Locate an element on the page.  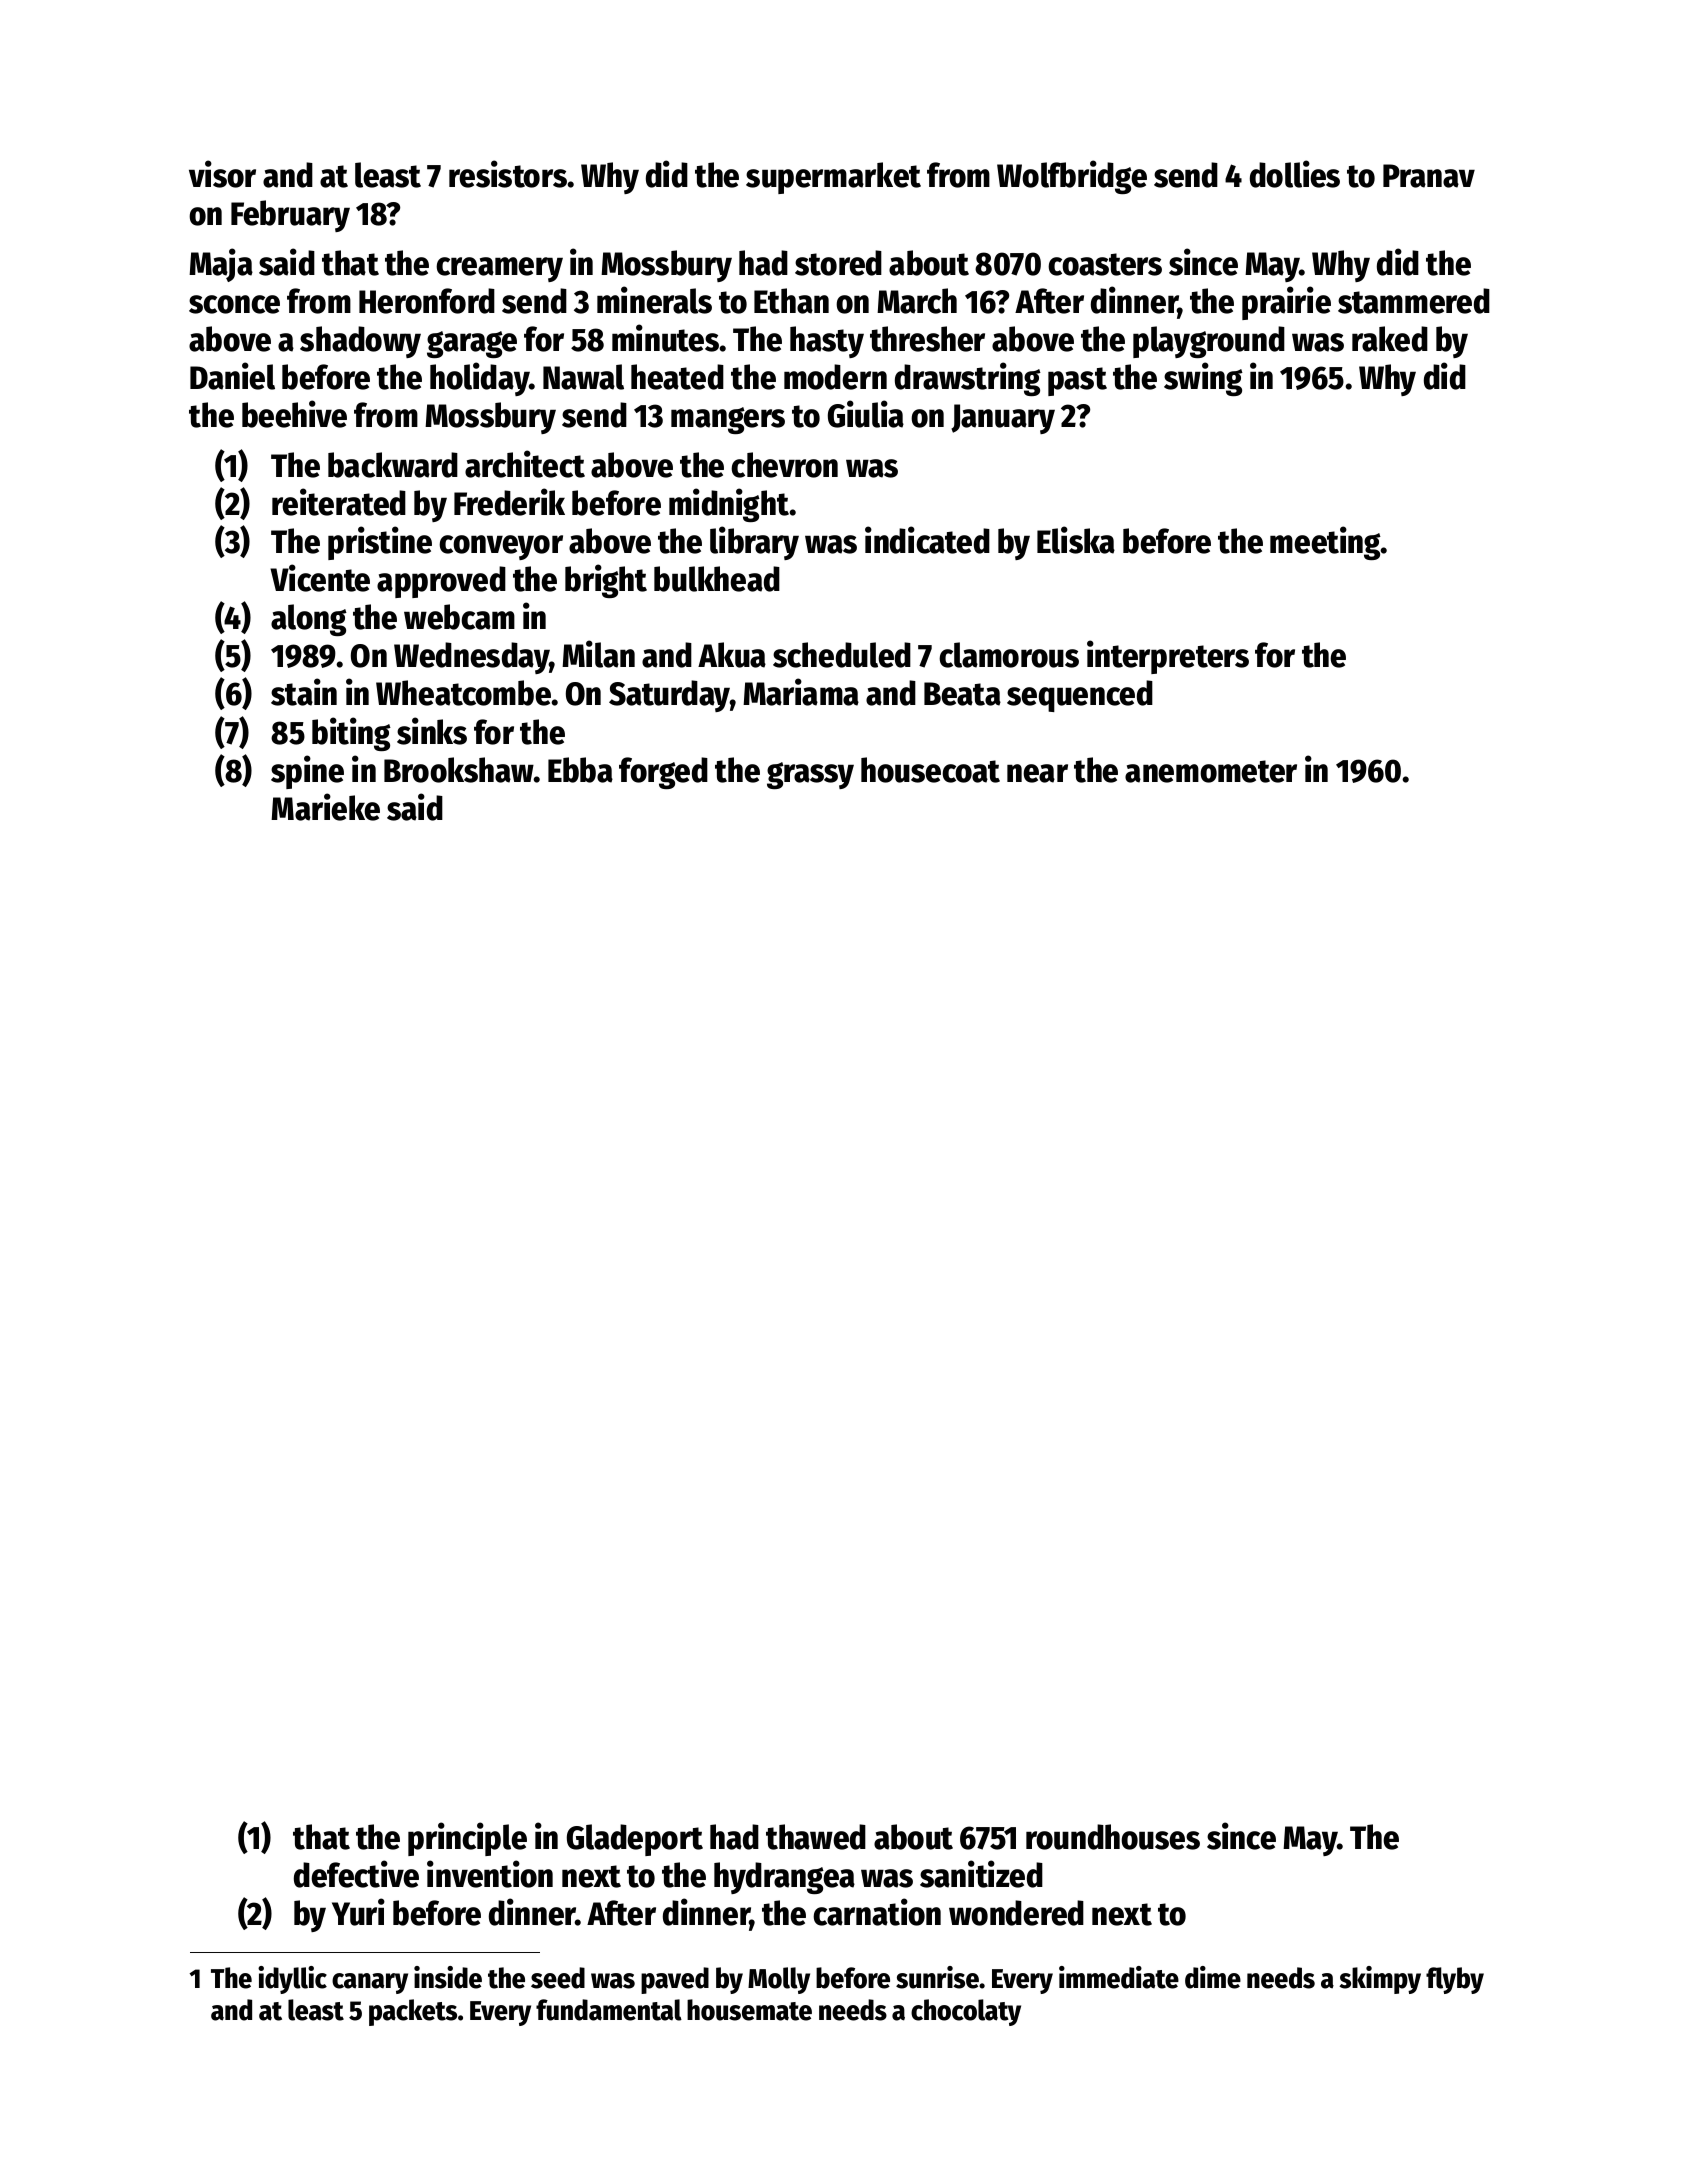
Brookshaw is located at coordinates (459, 770).
